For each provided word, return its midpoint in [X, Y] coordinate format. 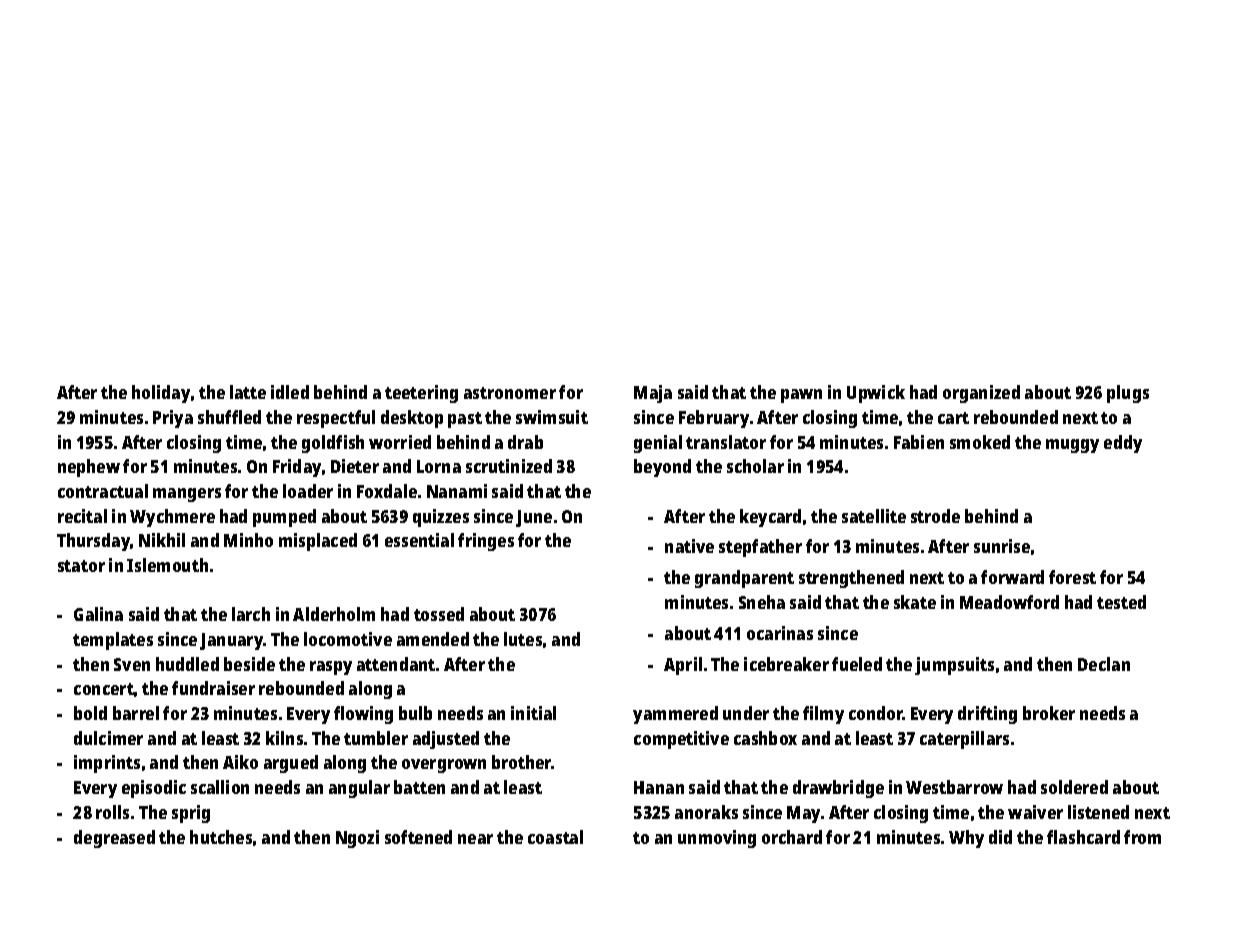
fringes [486, 542]
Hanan [659, 787]
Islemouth [167, 565]
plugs [1128, 394]
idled [290, 392]
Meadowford [1009, 602]
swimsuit [552, 417]
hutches [221, 837]
